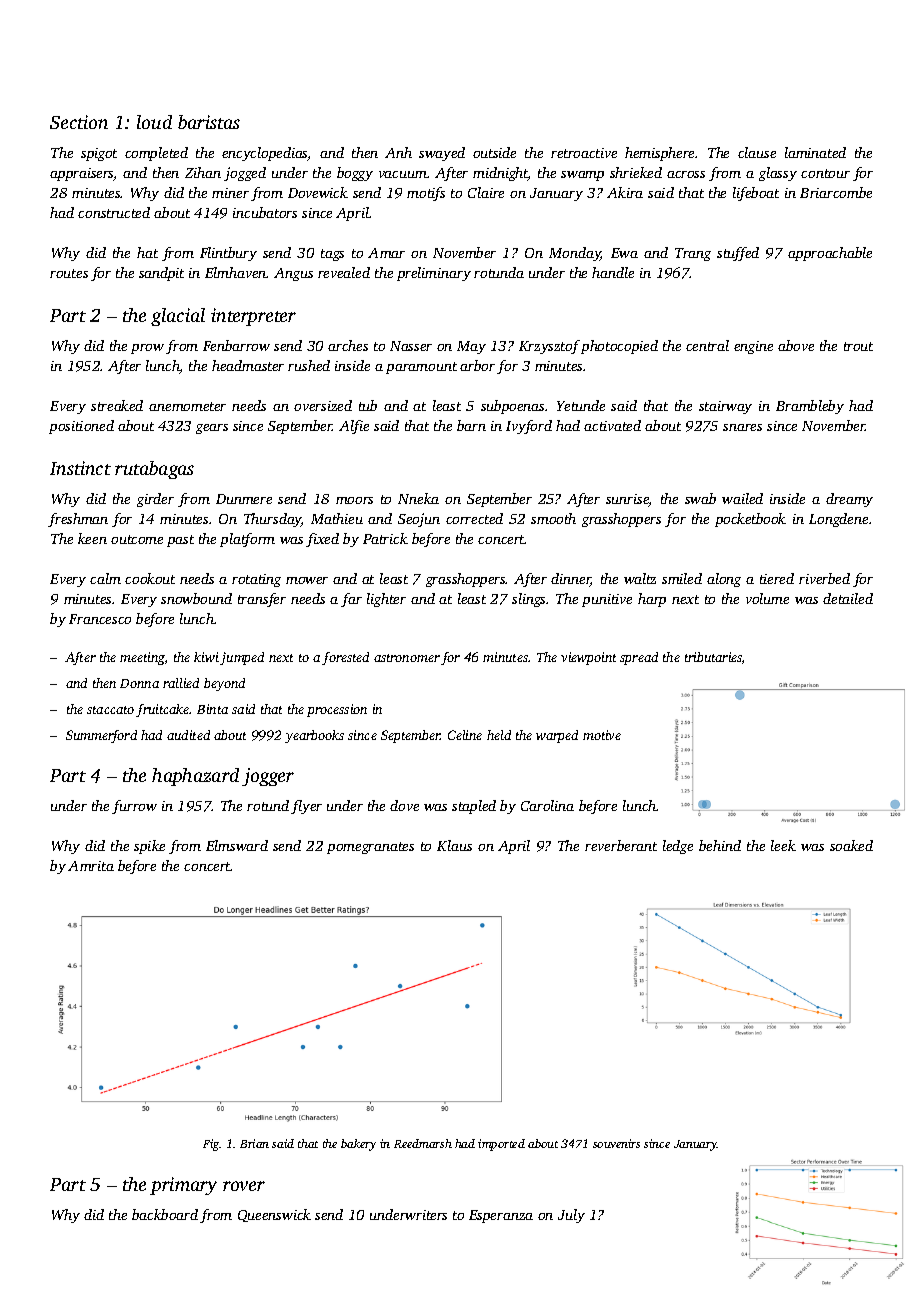 The image size is (924, 1308). What do you see at coordinates (616, 1143) in the screenshot?
I see `souvenirs` at bounding box center [616, 1143].
